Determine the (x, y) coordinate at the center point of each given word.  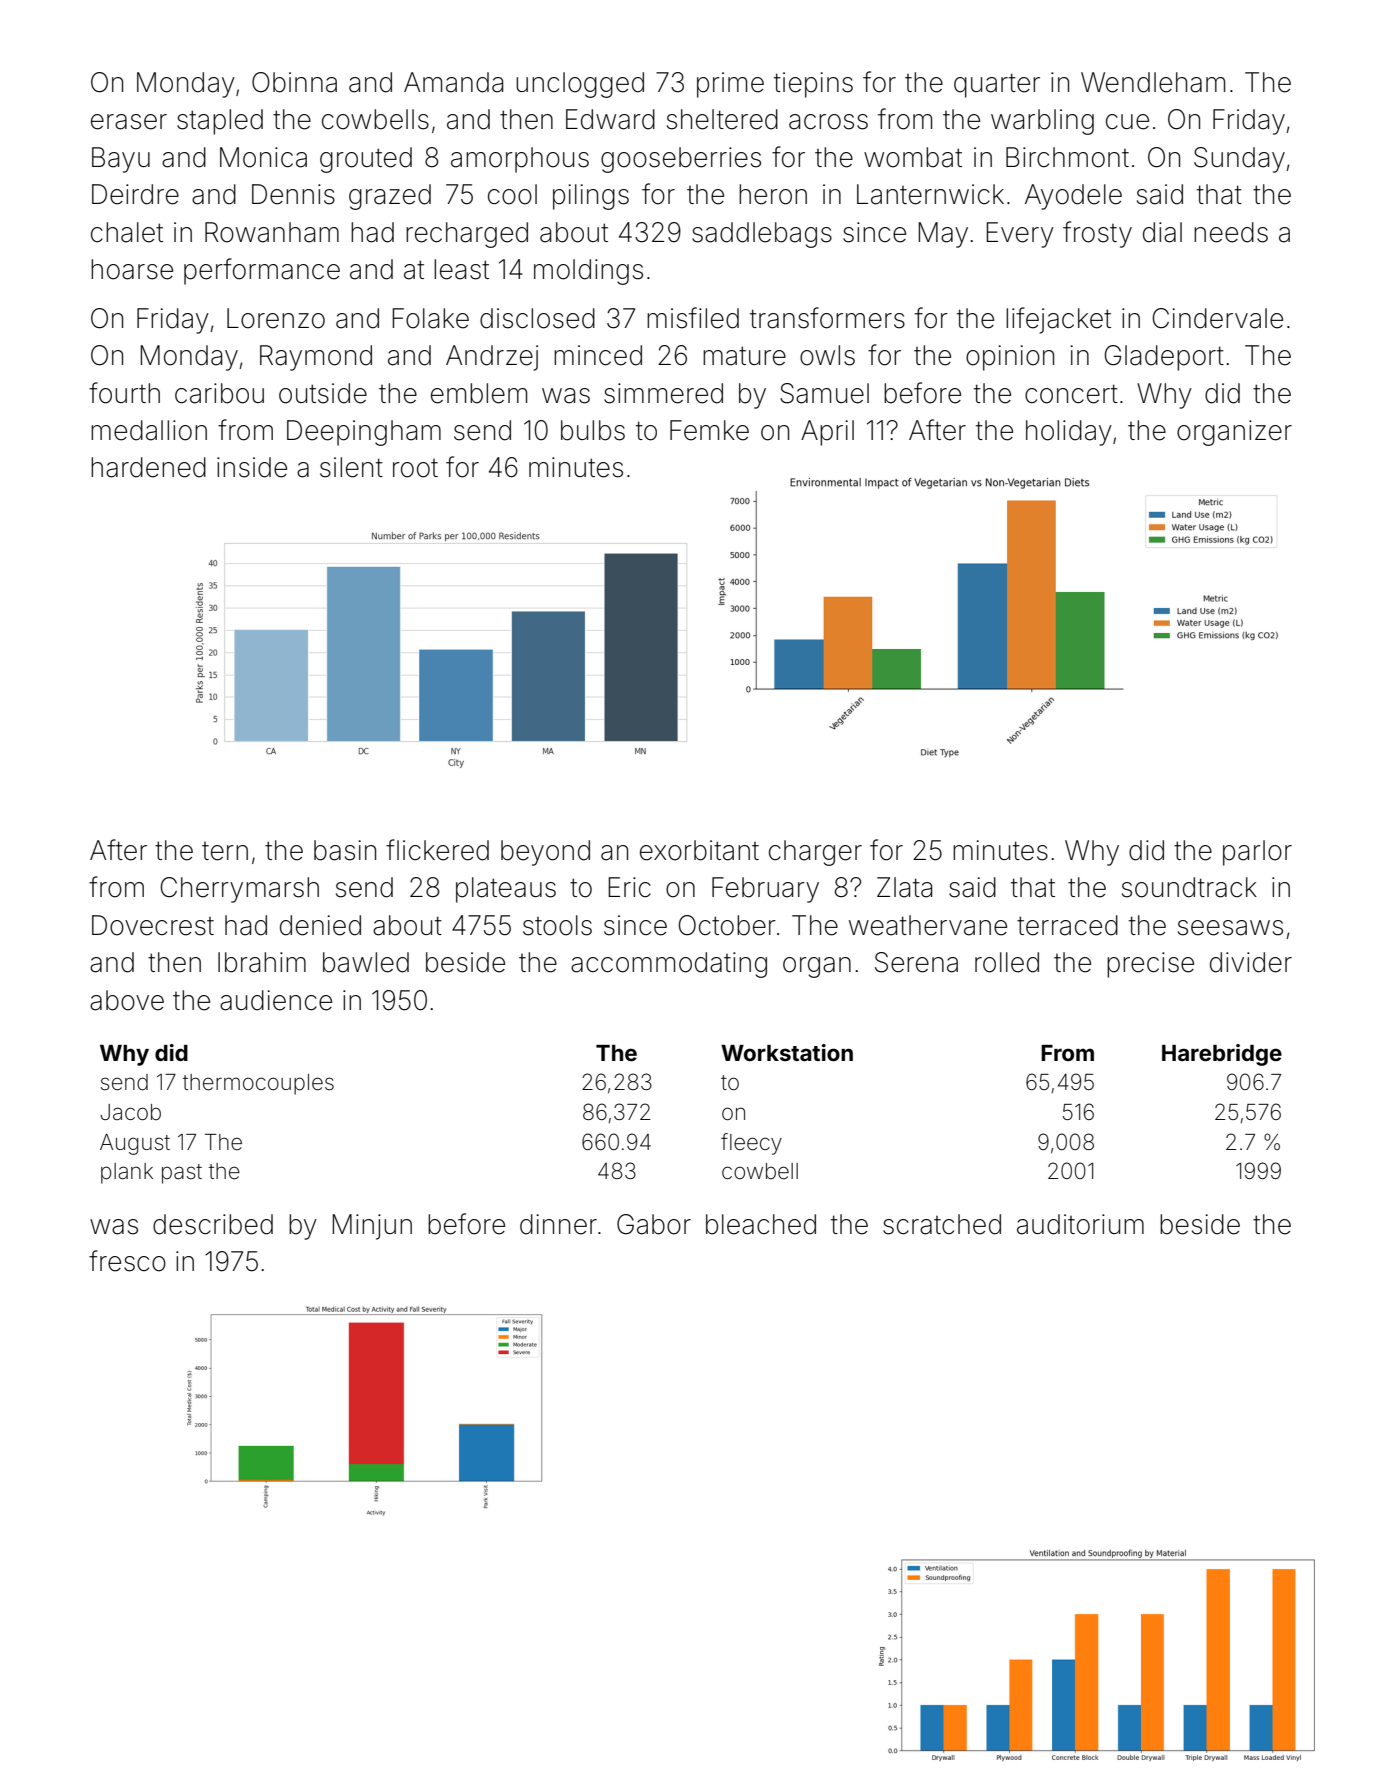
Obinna (294, 82)
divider (1251, 962)
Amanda (453, 82)
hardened (148, 467)
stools (557, 925)
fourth (124, 393)
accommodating (669, 965)
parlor (1257, 853)
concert (1071, 394)
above (127, 1000)
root (415, 468)
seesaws (1230, 928)
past (182, 1174)
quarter (997, 85)
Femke (709, 430)
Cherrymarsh (240, 890)
